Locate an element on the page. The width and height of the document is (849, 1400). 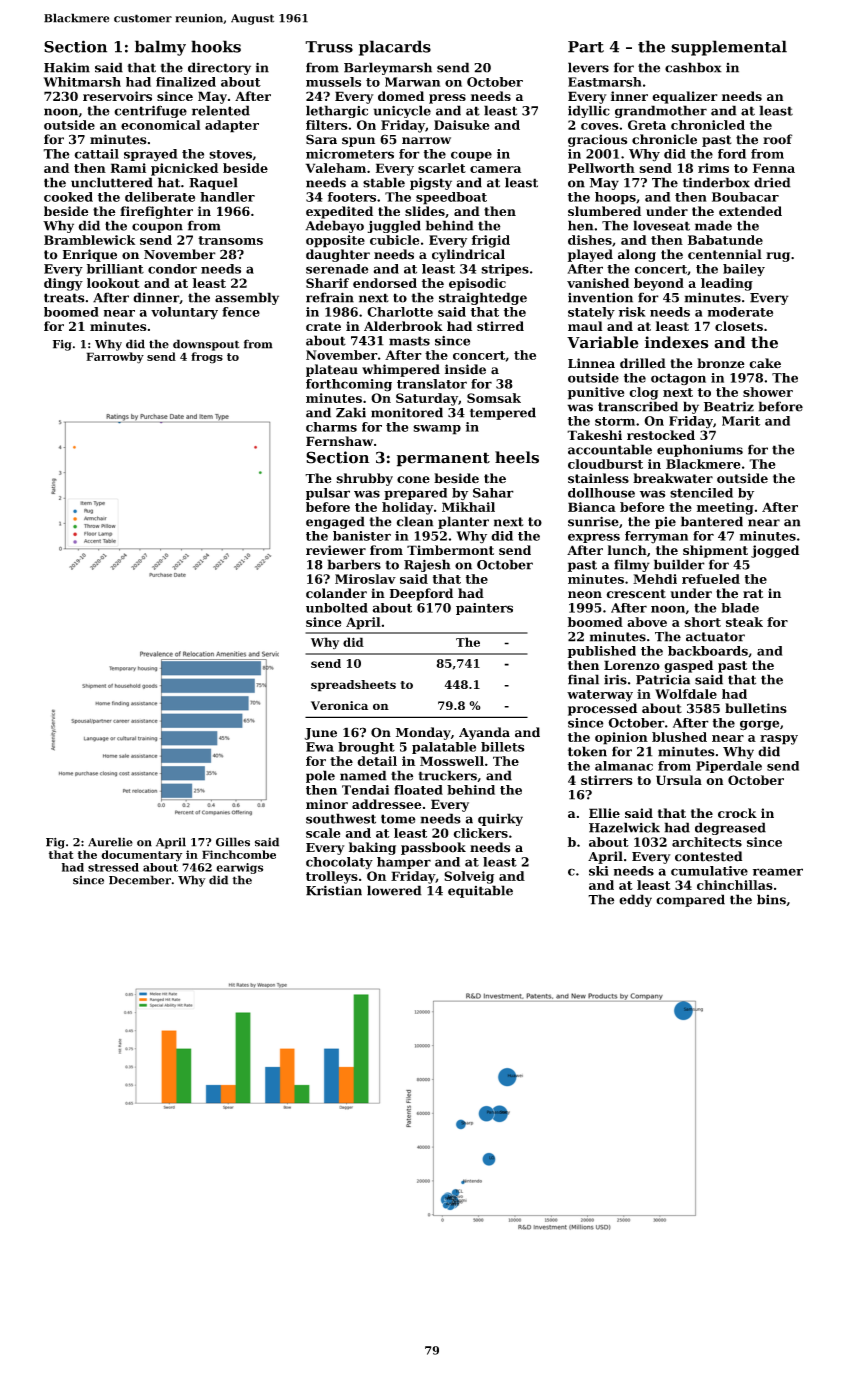
addressee is located at coordinates (387, 804).
